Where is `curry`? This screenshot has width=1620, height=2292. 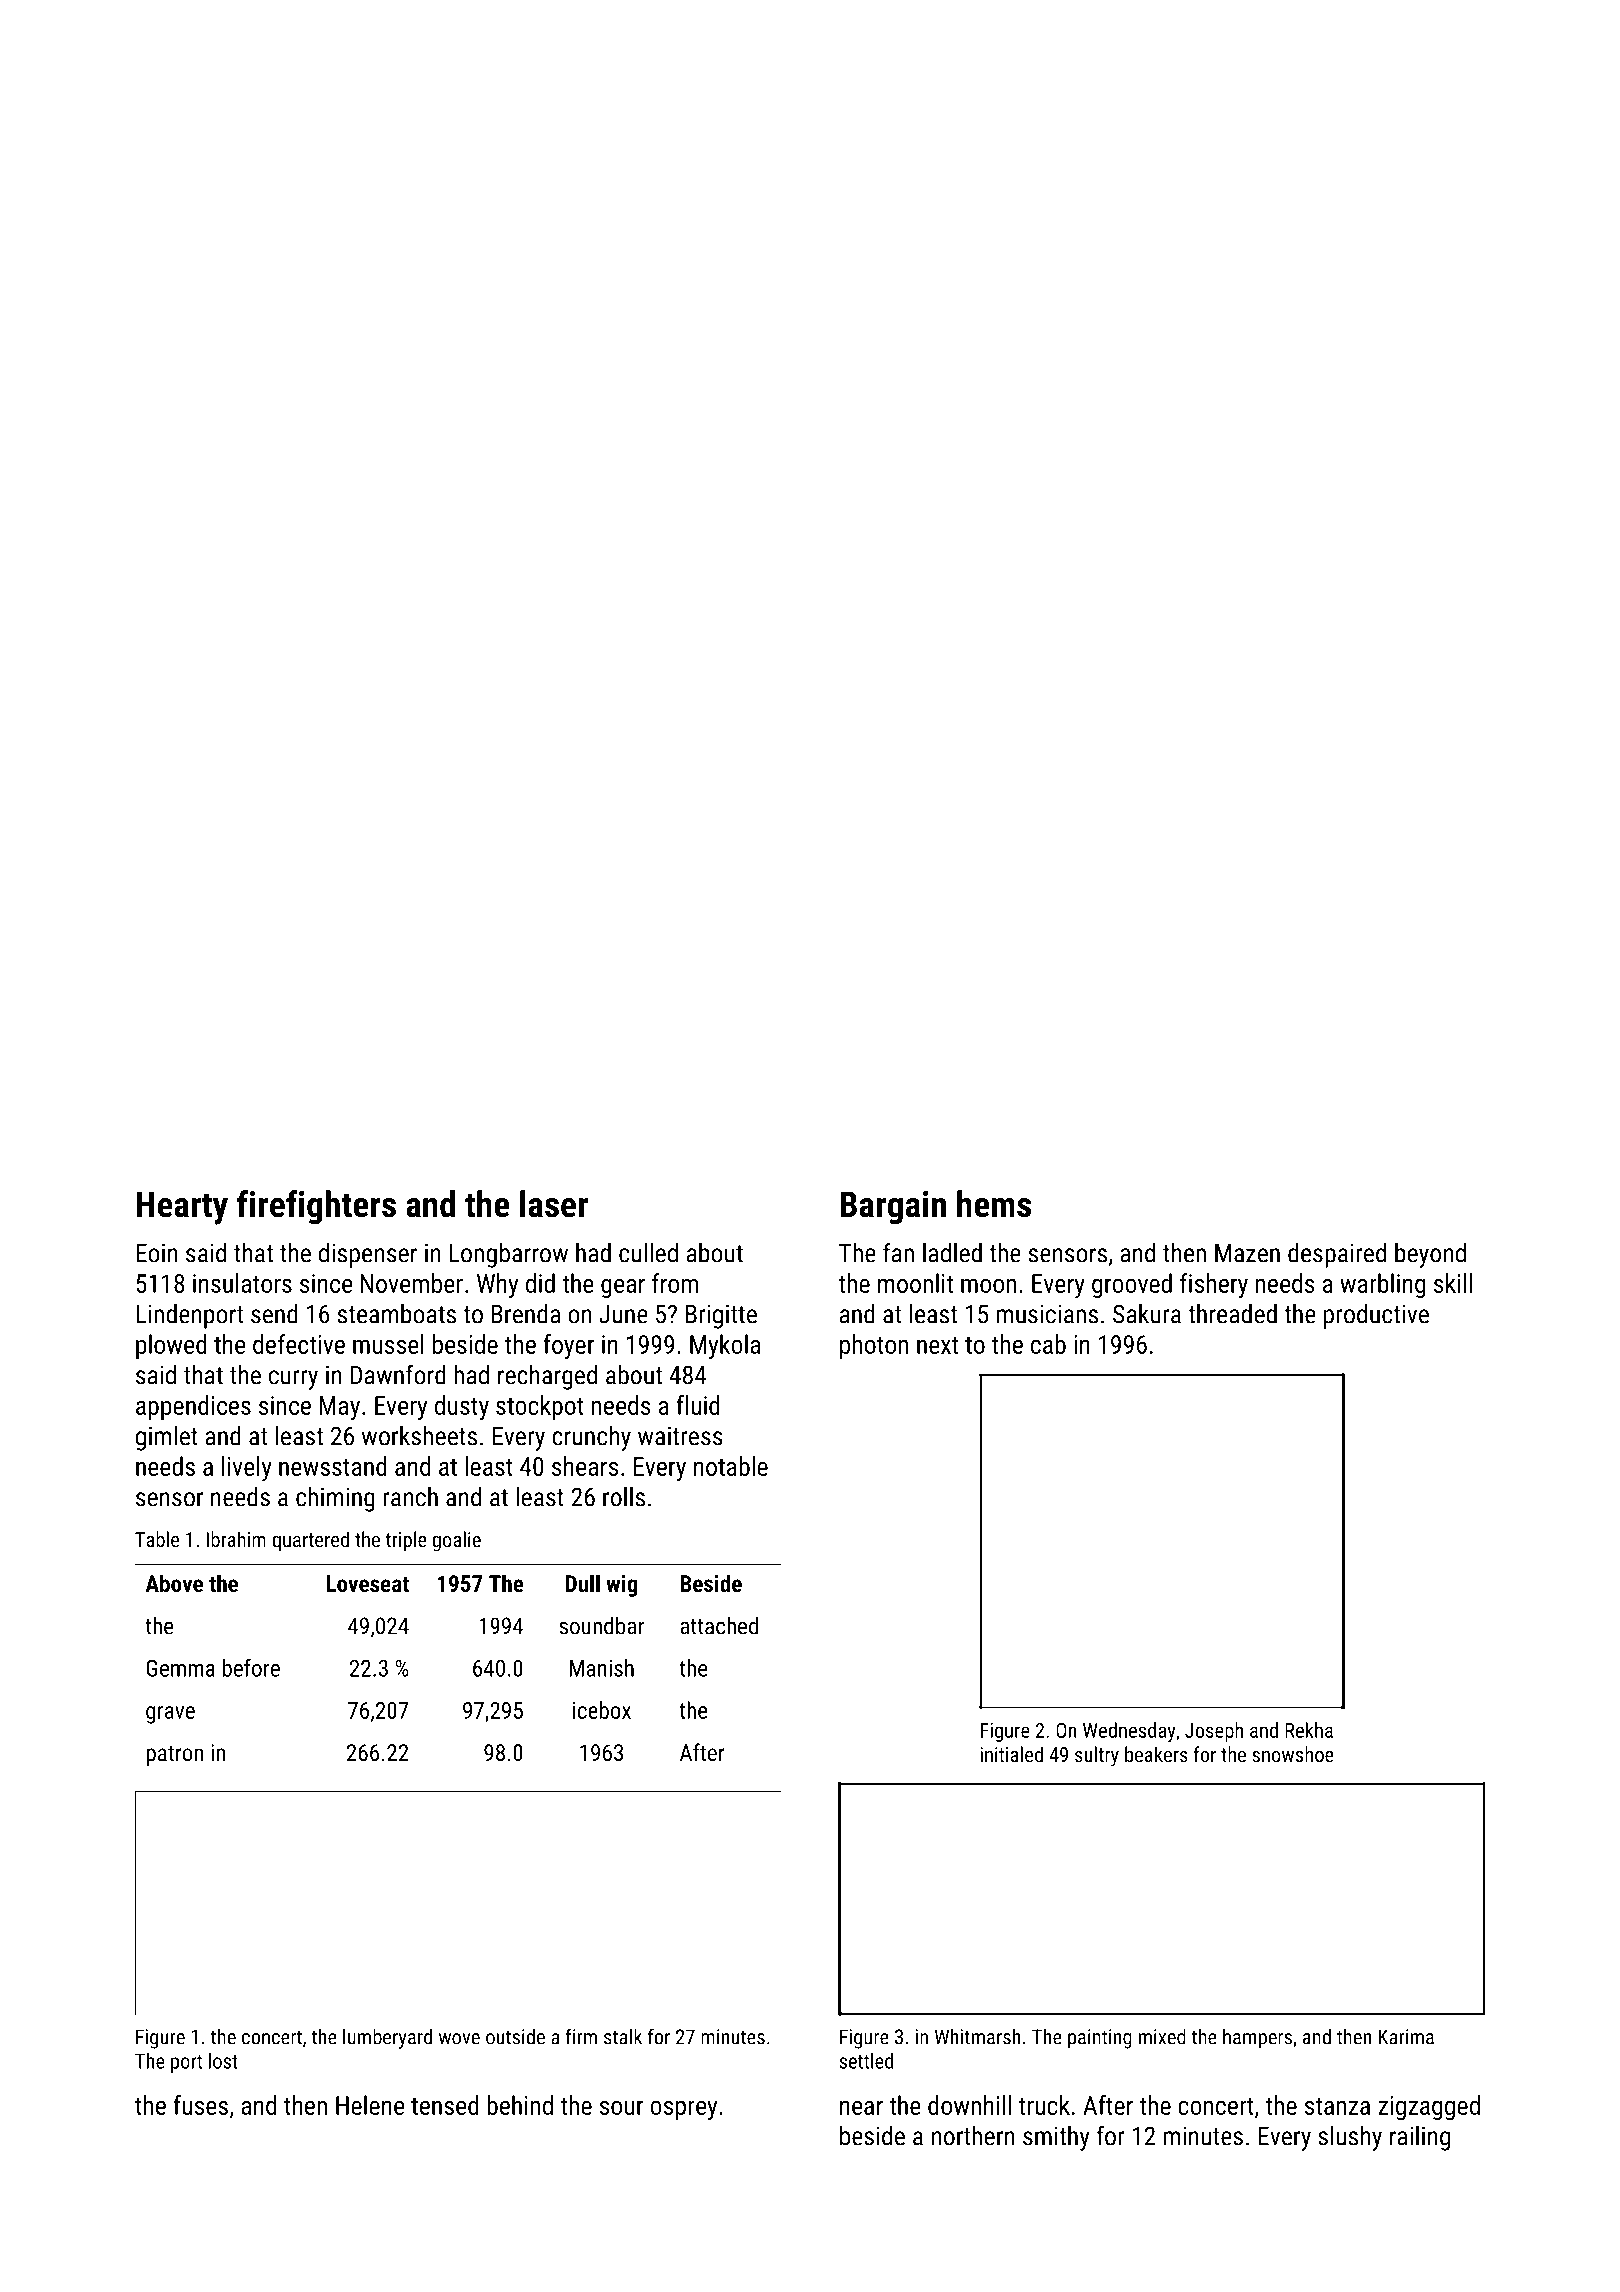
curry is located at coordinates (293, 1380).
